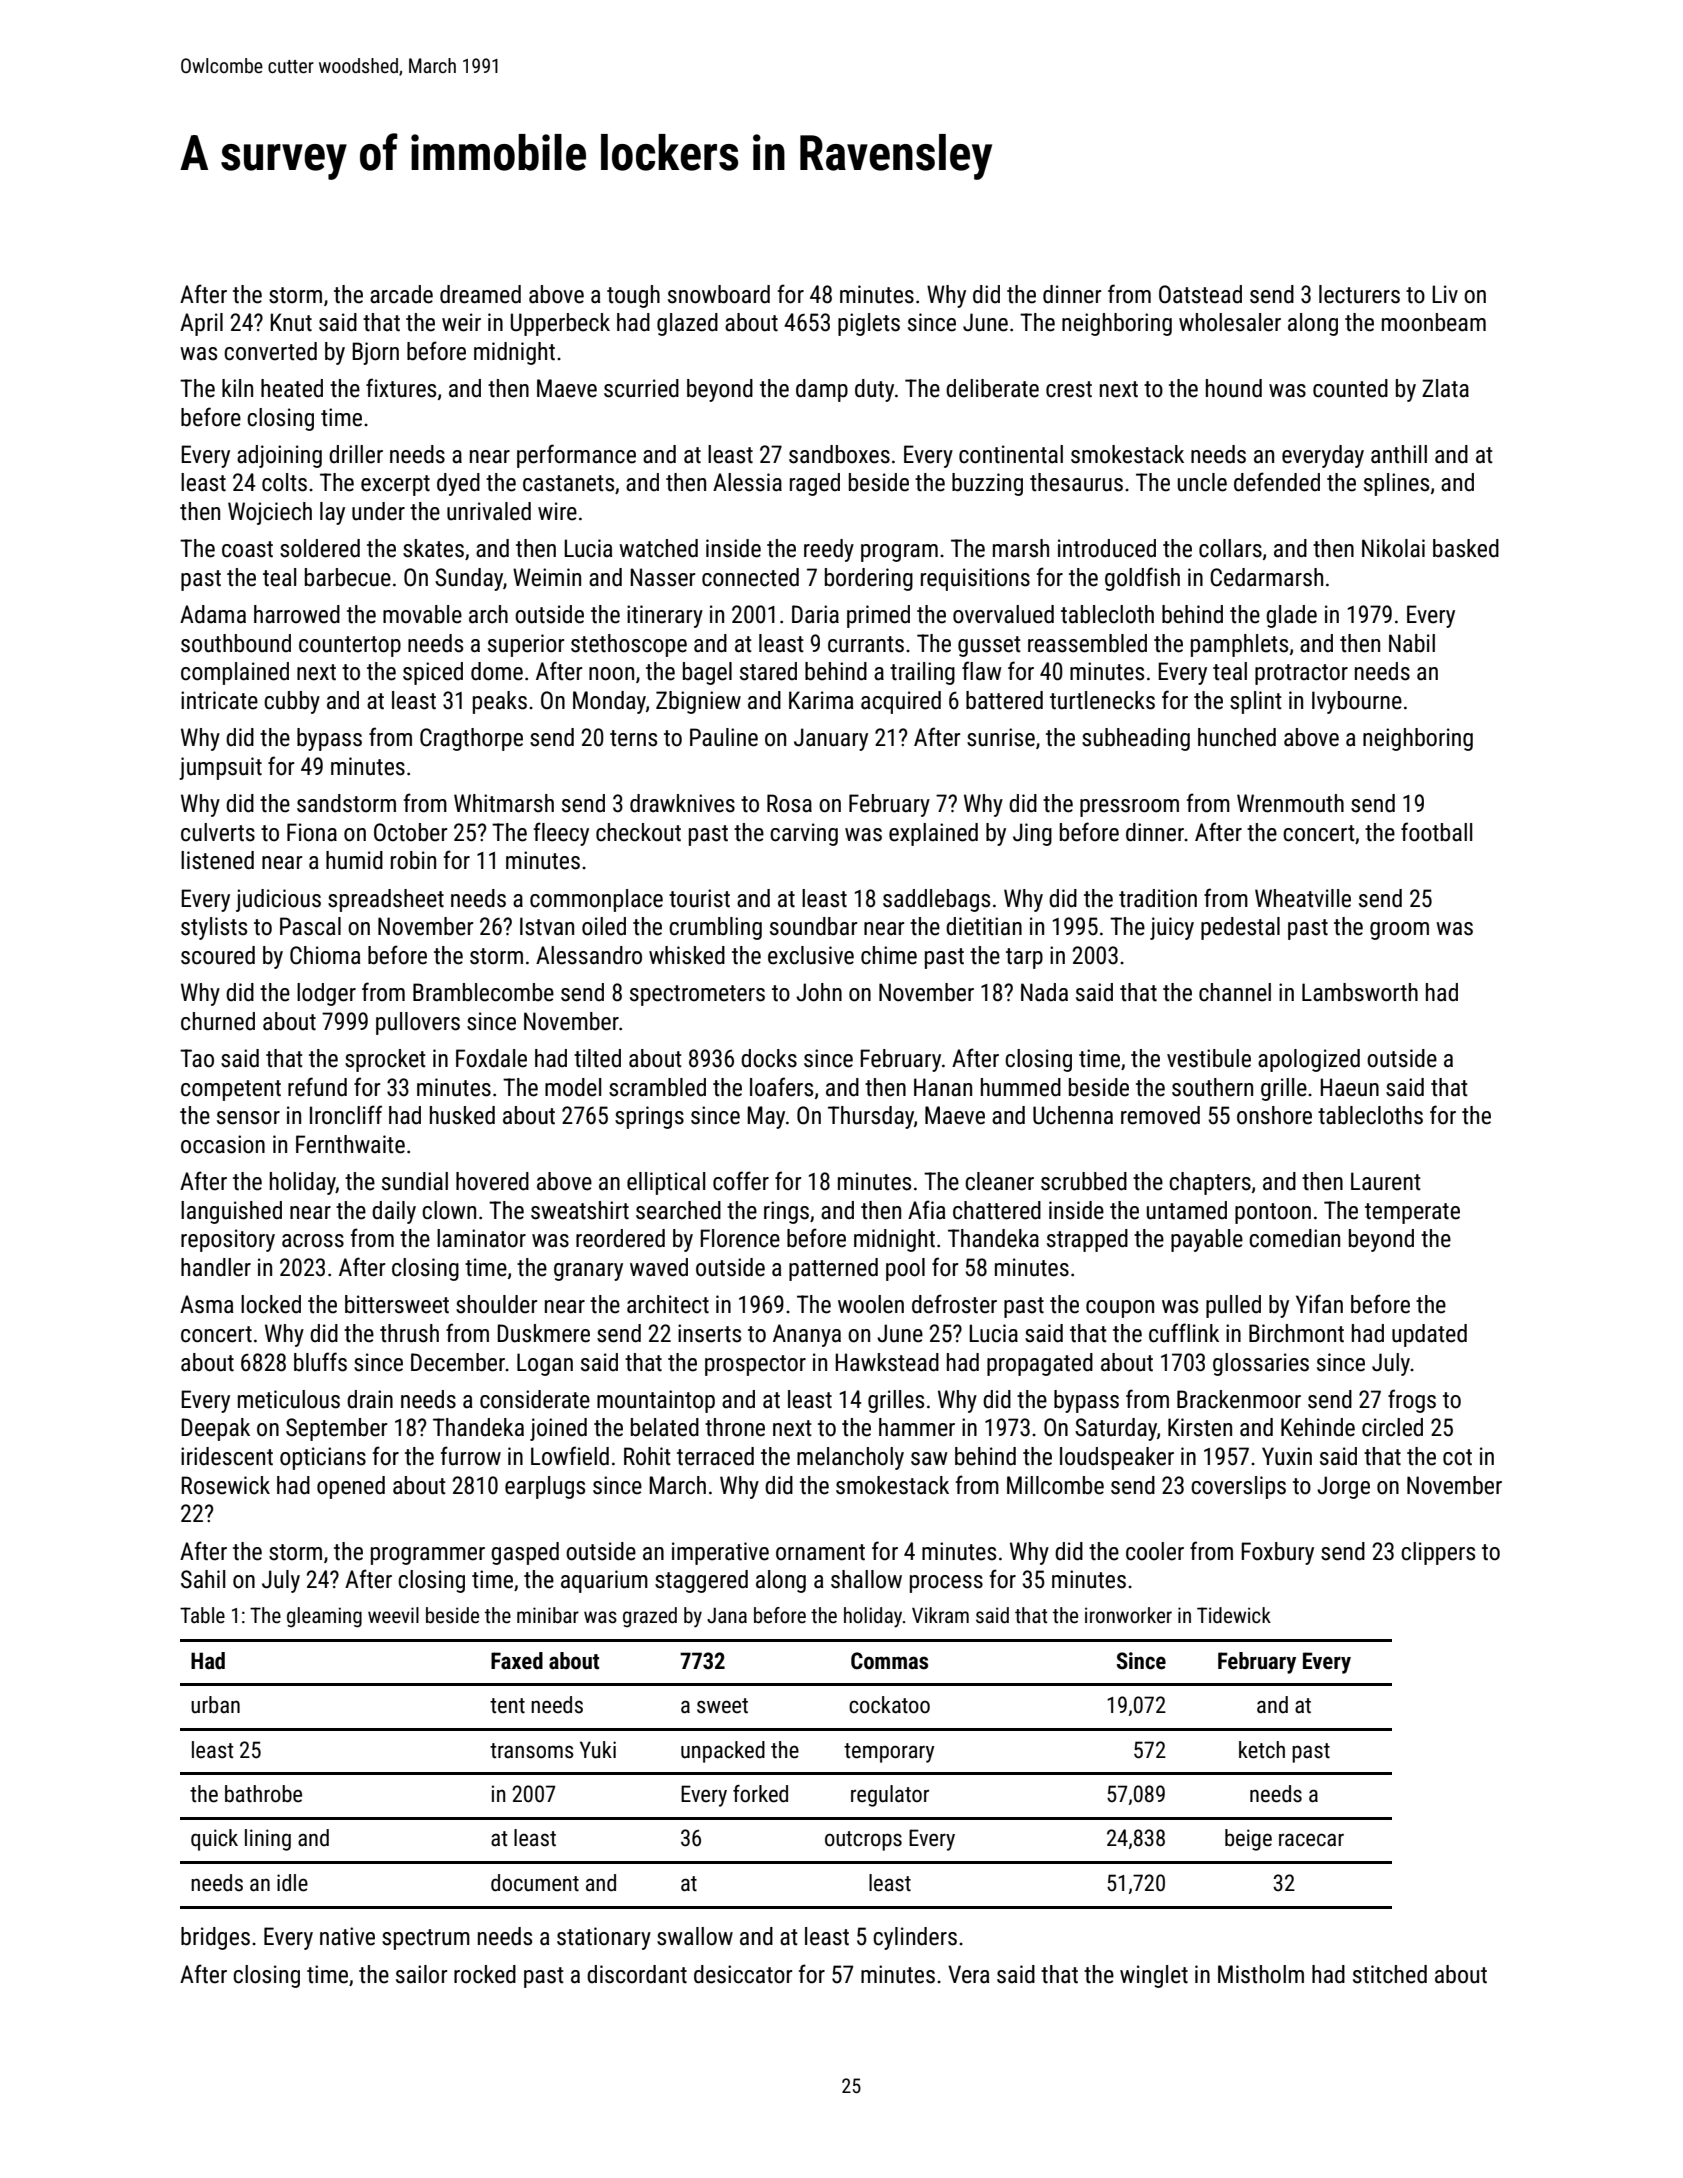  Describe the element at coordinates (831, 739) in the screenshot. I see `January` at that location.
